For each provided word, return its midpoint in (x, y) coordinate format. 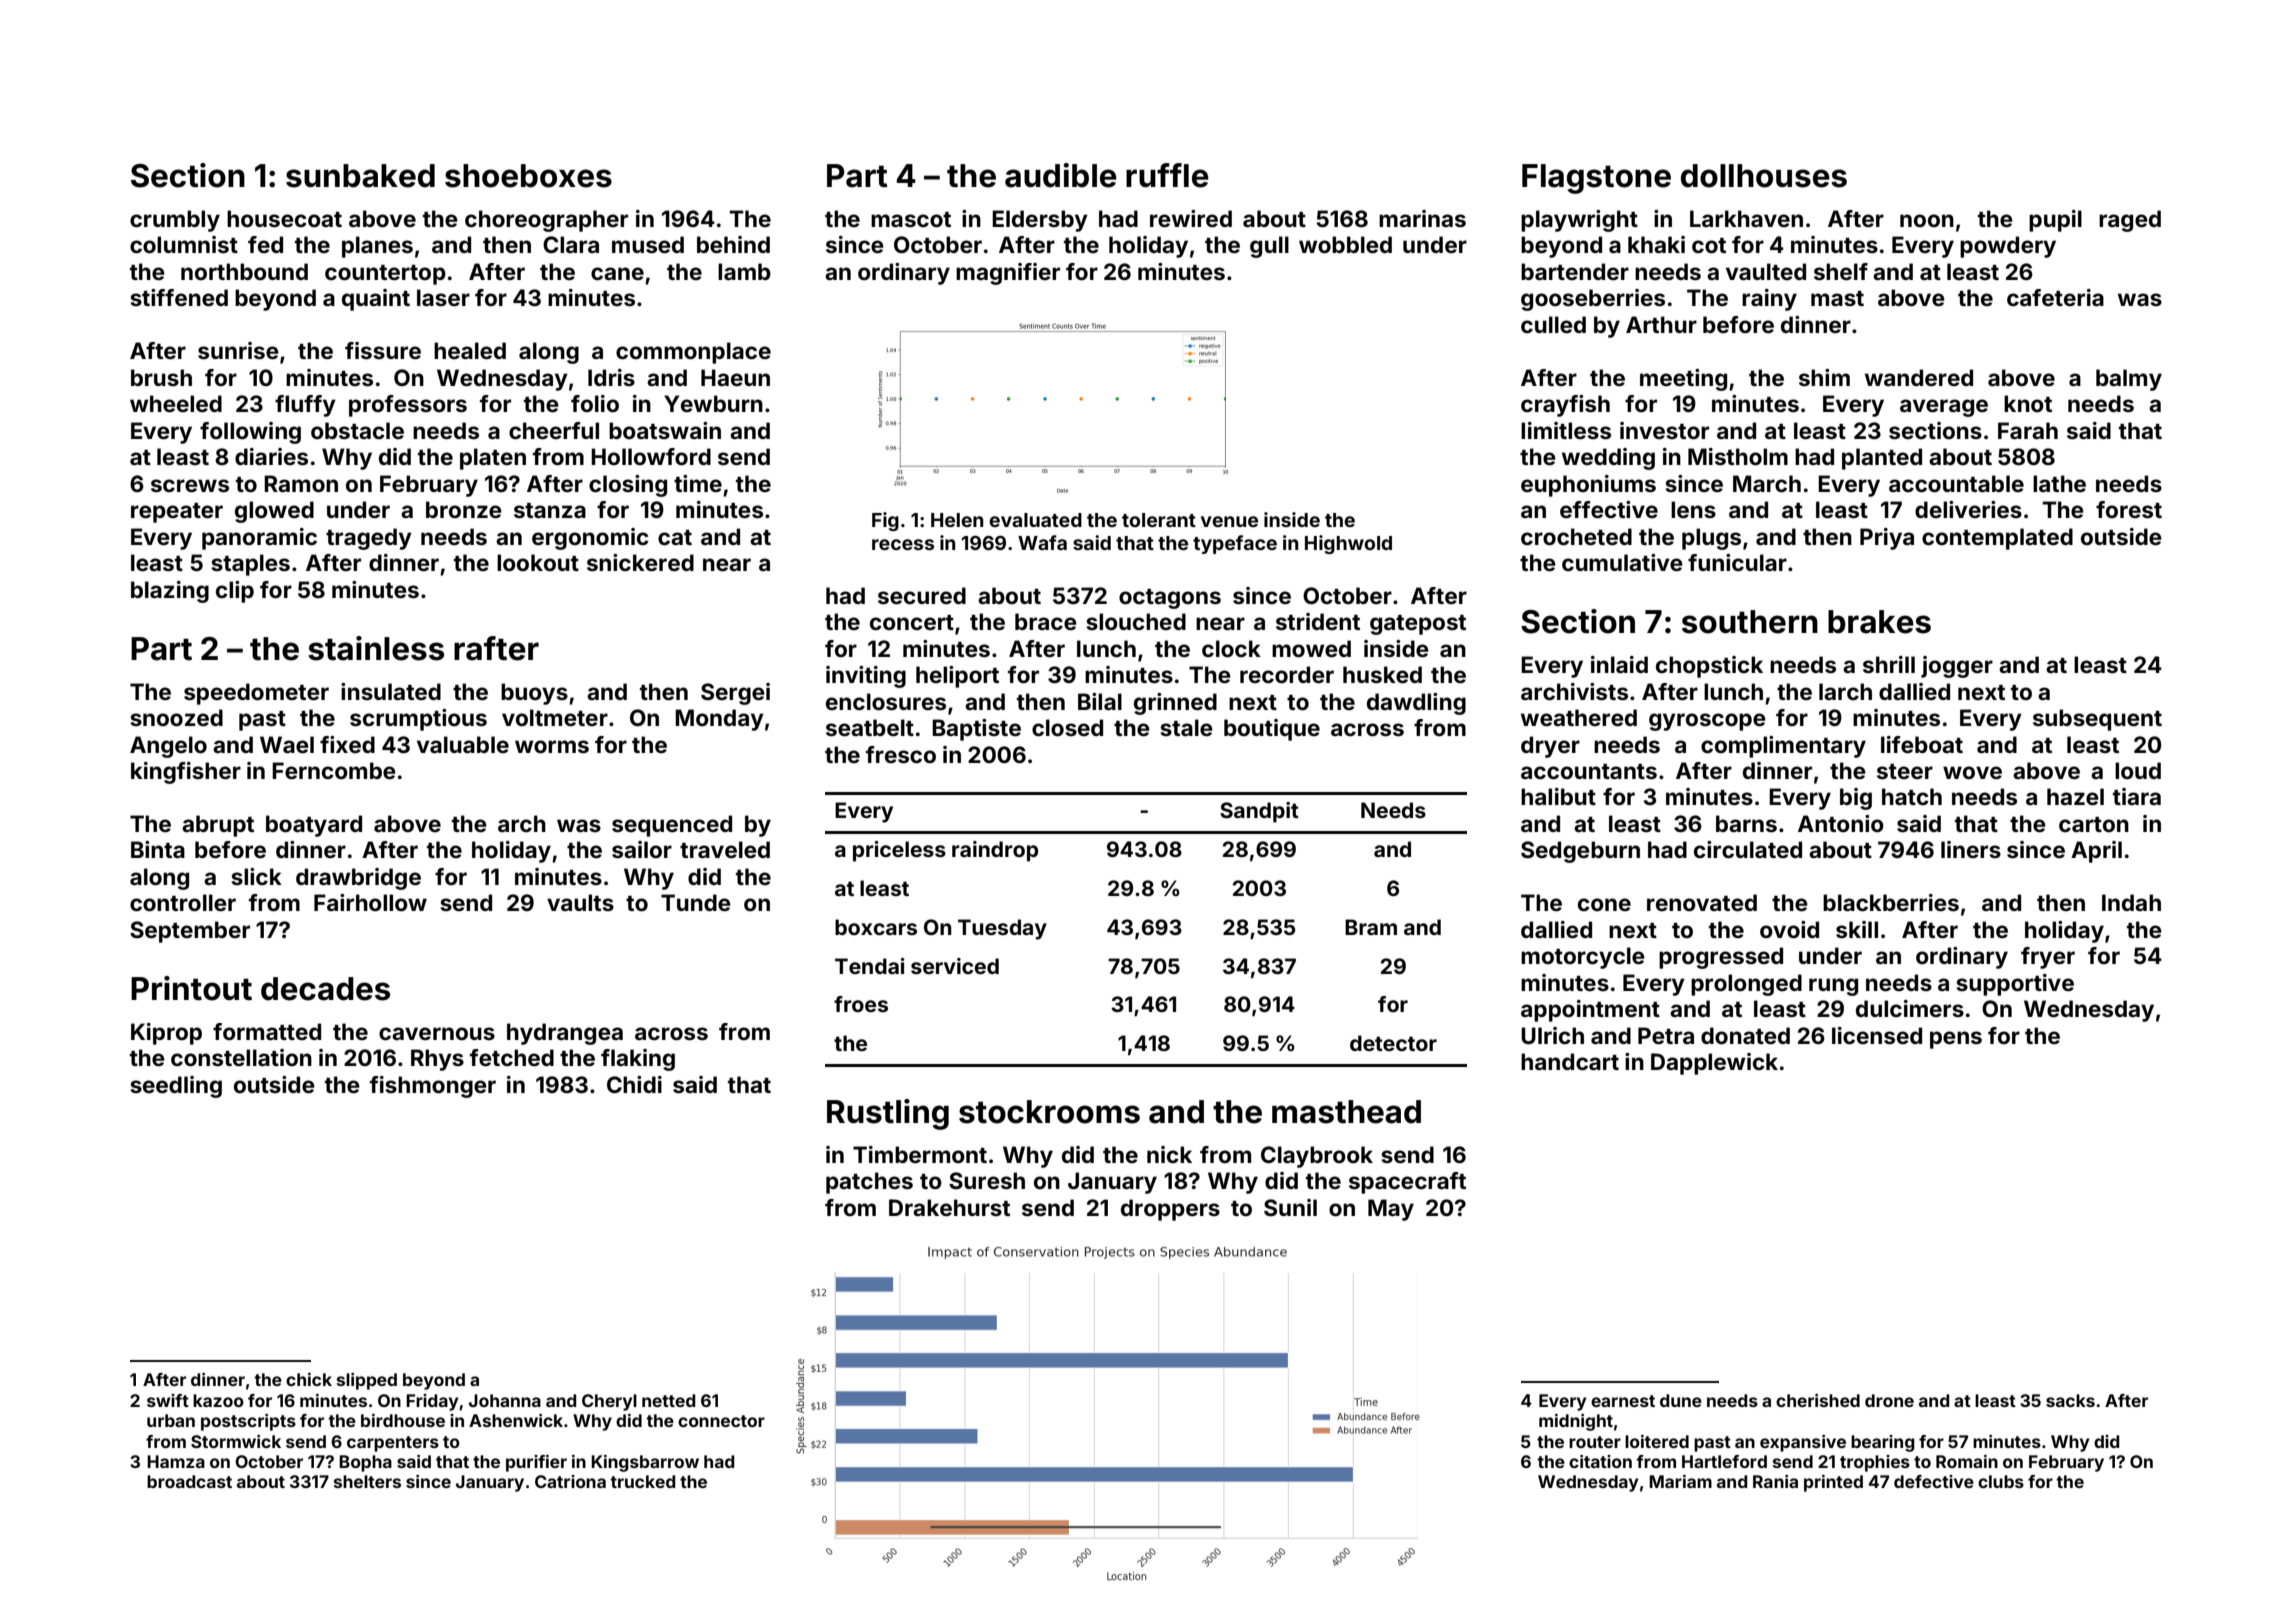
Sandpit (1259, 812)
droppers (1170, 1210)
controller (183, 902)
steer (1905, 771)
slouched (1136, 621)
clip (235, 592)
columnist (184, 244)
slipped (367, 1381)
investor (1664, 430)
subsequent (2097, 720)
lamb (744, 271)
